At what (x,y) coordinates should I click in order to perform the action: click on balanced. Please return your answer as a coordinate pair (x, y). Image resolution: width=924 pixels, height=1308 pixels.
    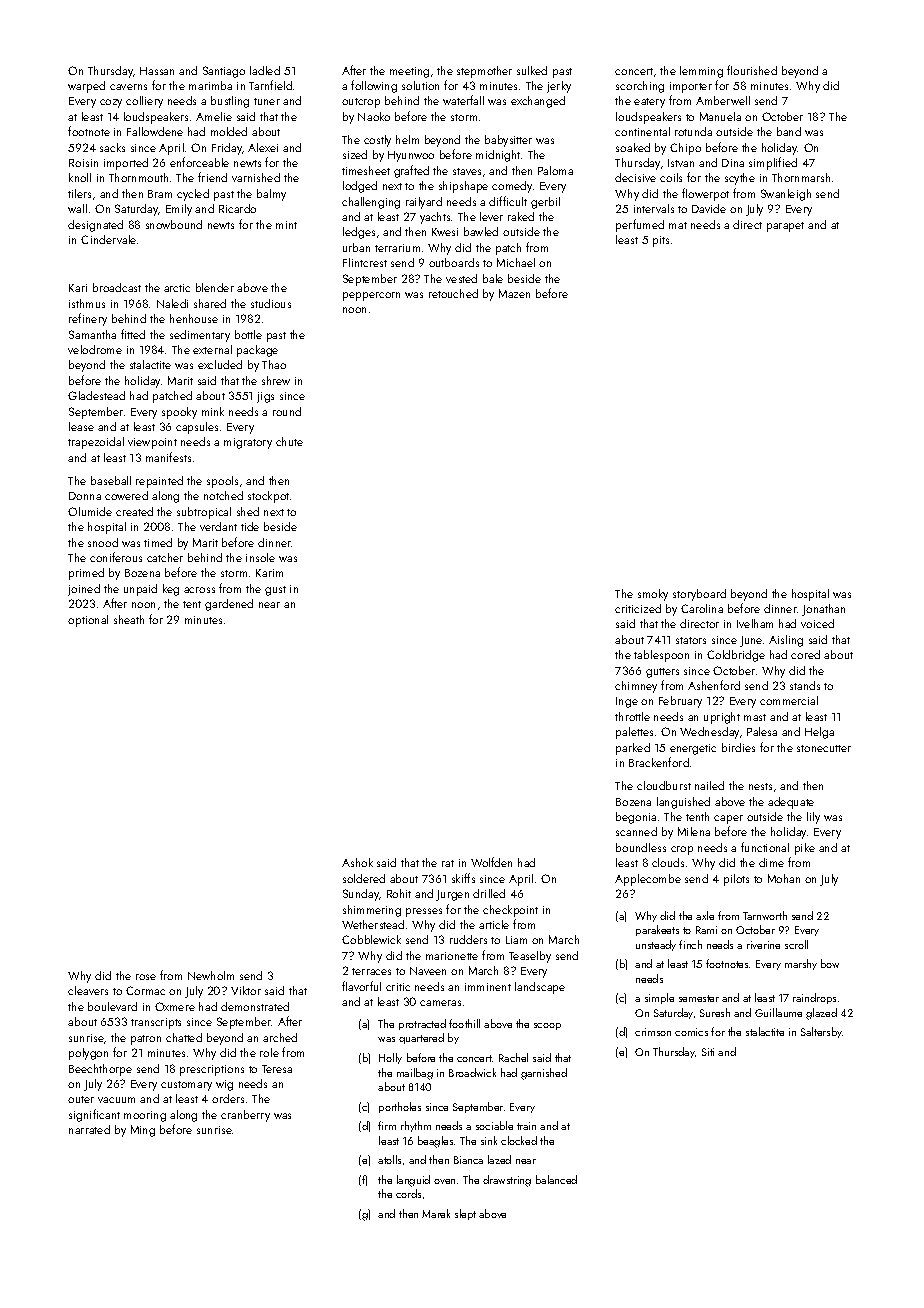
    Looking at the image, I should click on (556, 1179).
